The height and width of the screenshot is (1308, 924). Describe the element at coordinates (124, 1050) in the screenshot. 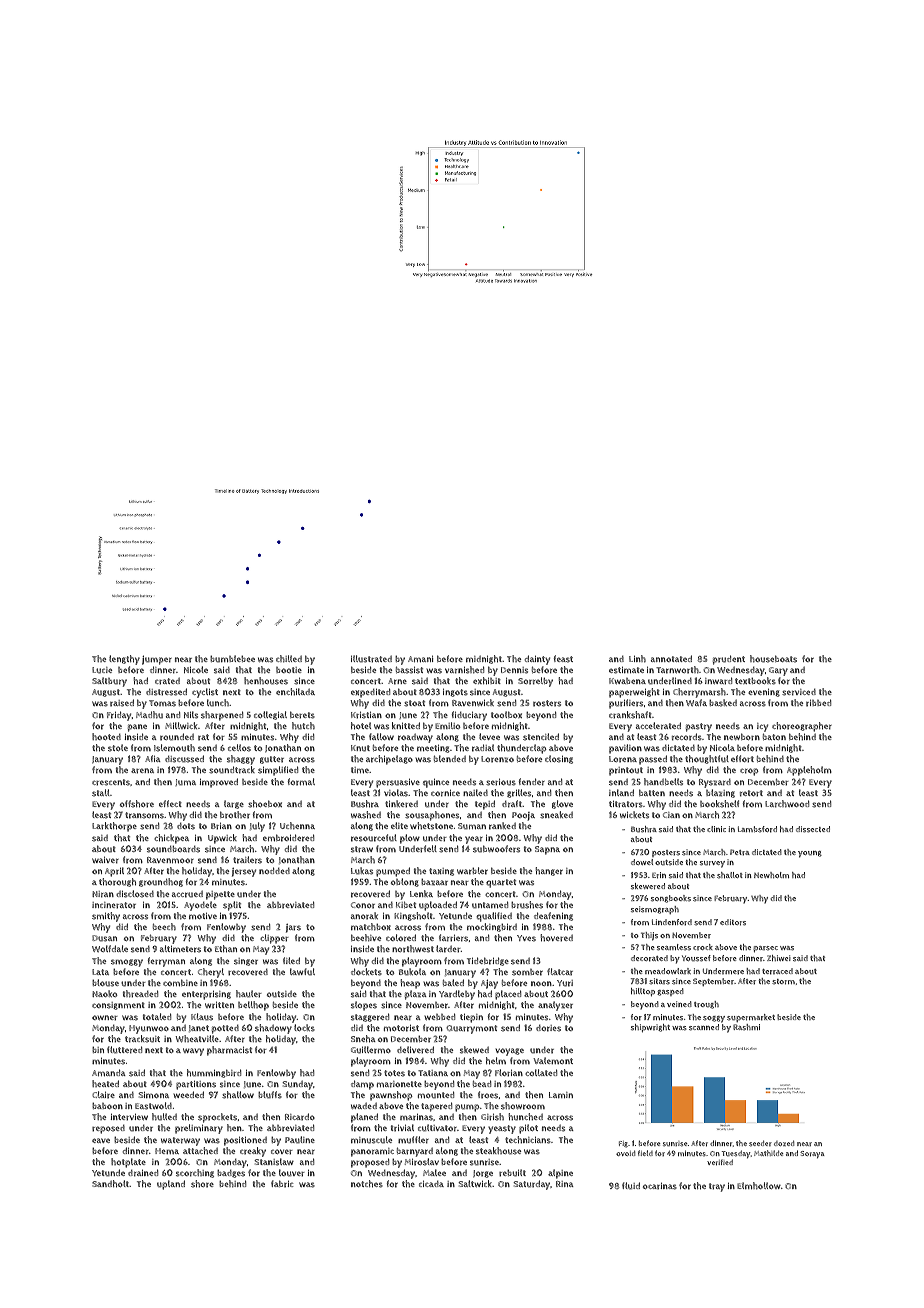

I see `fluttered` at that location.
